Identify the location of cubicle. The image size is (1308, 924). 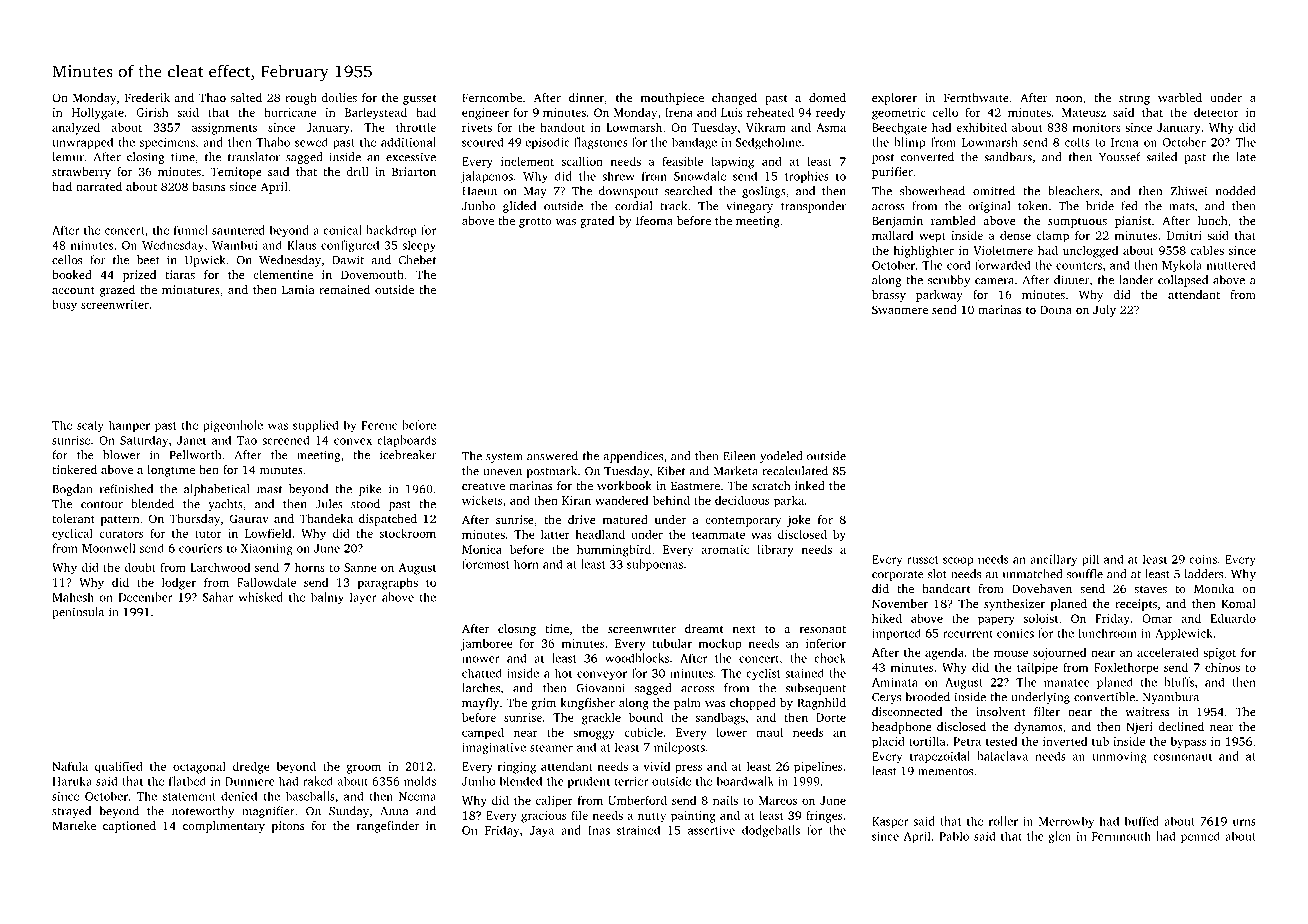
(643, 732).
